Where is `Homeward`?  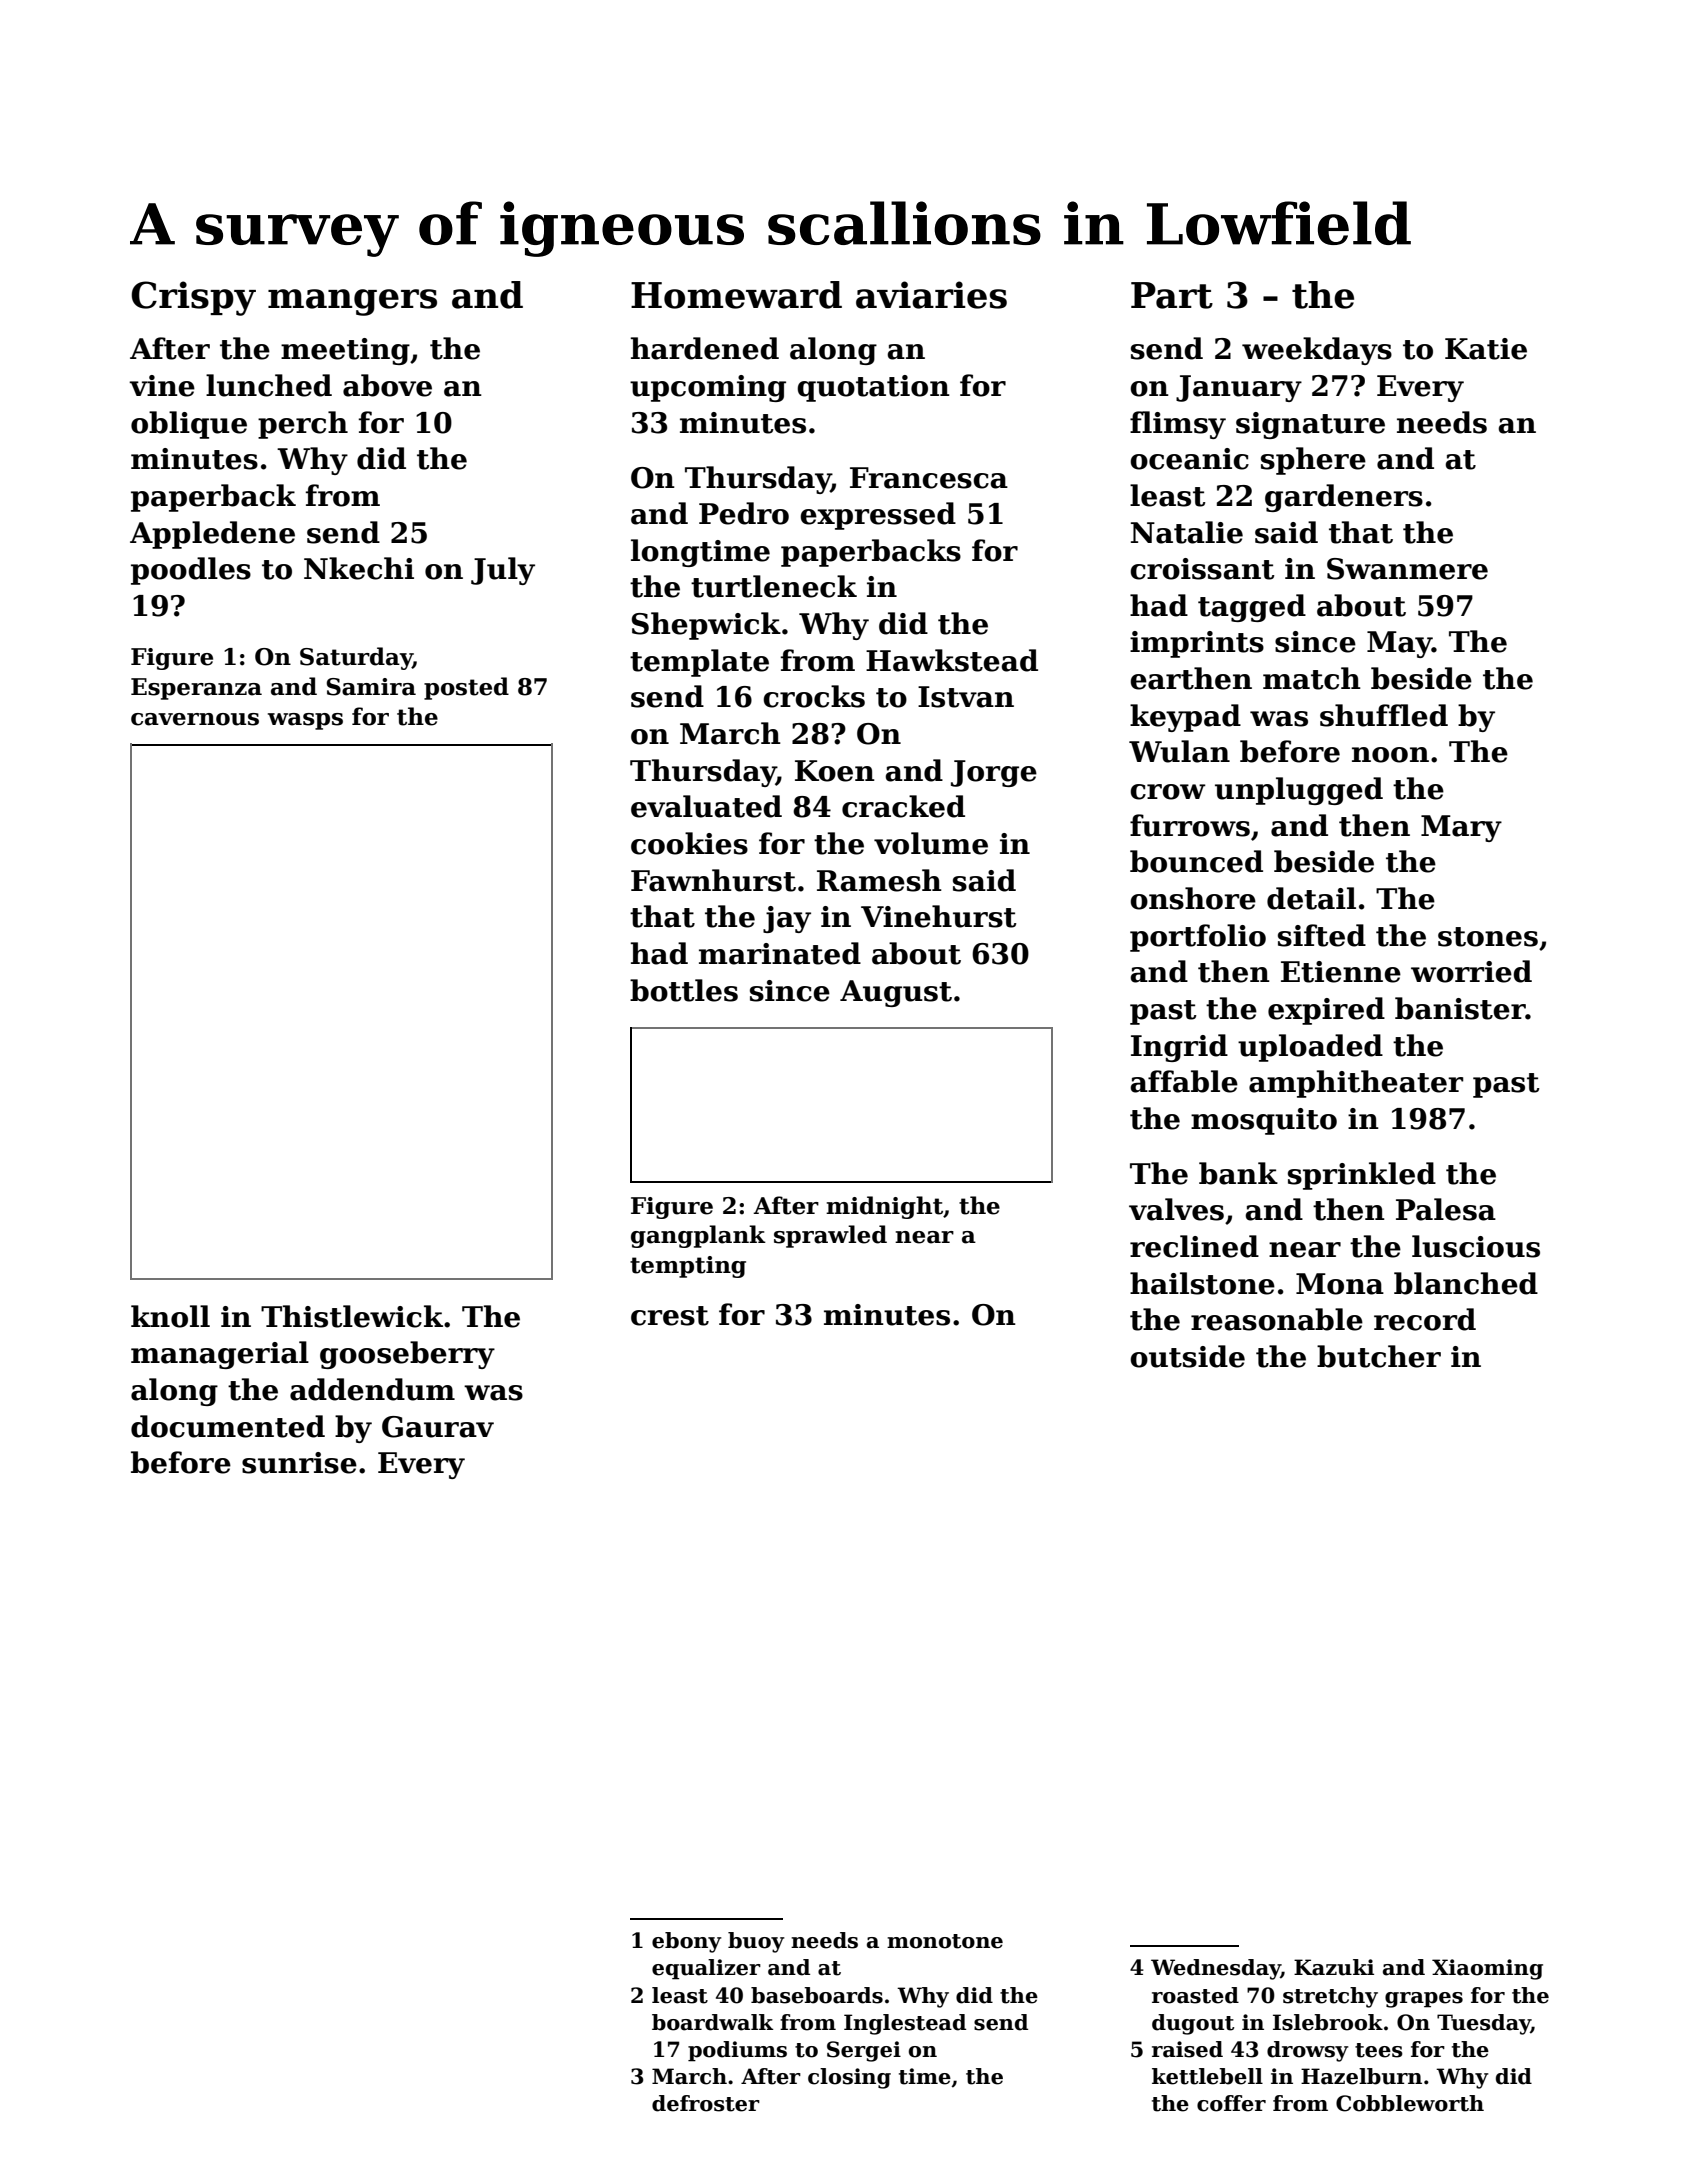
Homeward is located at coordinates (736, 295).
